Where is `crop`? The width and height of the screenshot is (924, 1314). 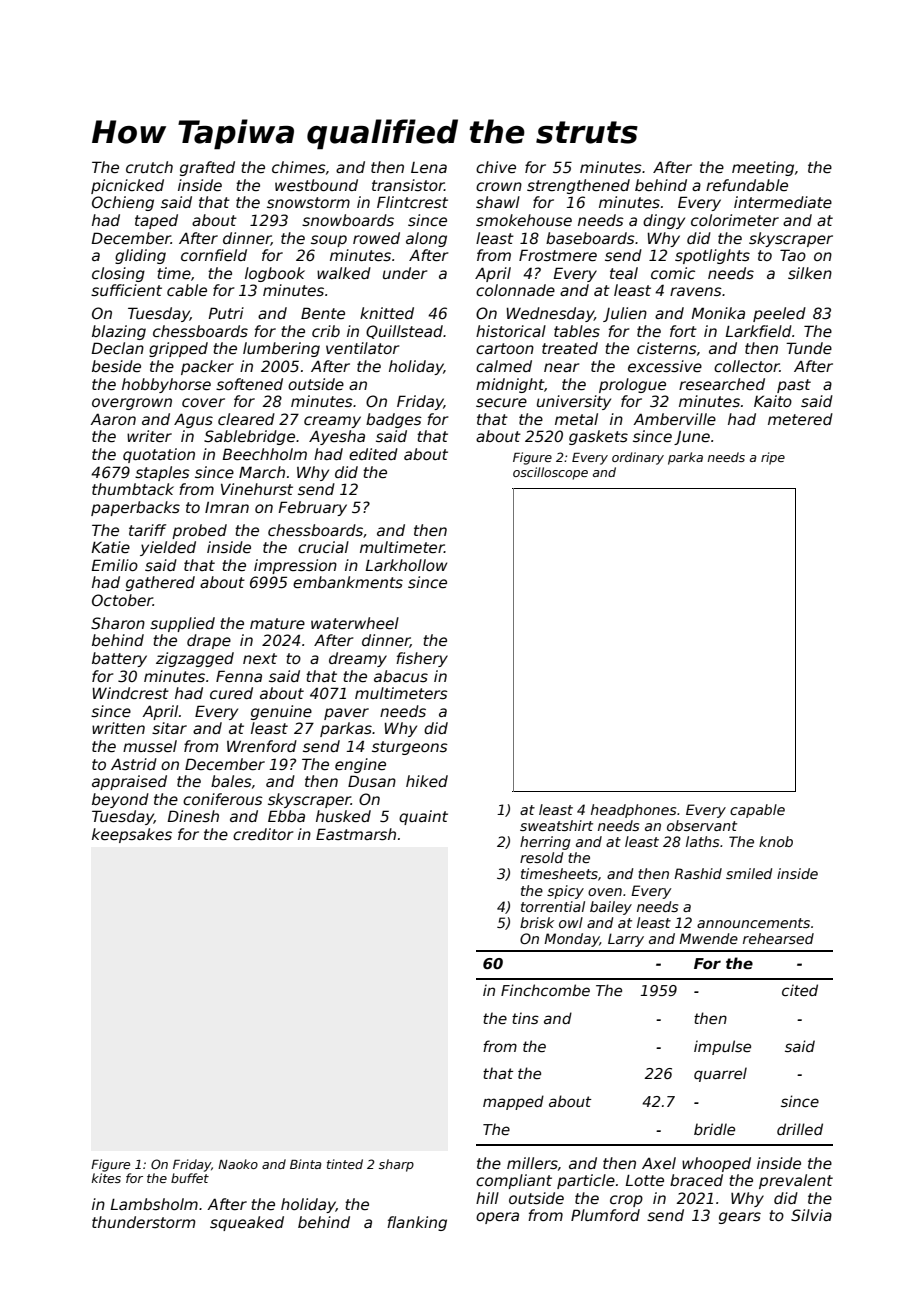 crop is located at coordinates (626, 1201).
